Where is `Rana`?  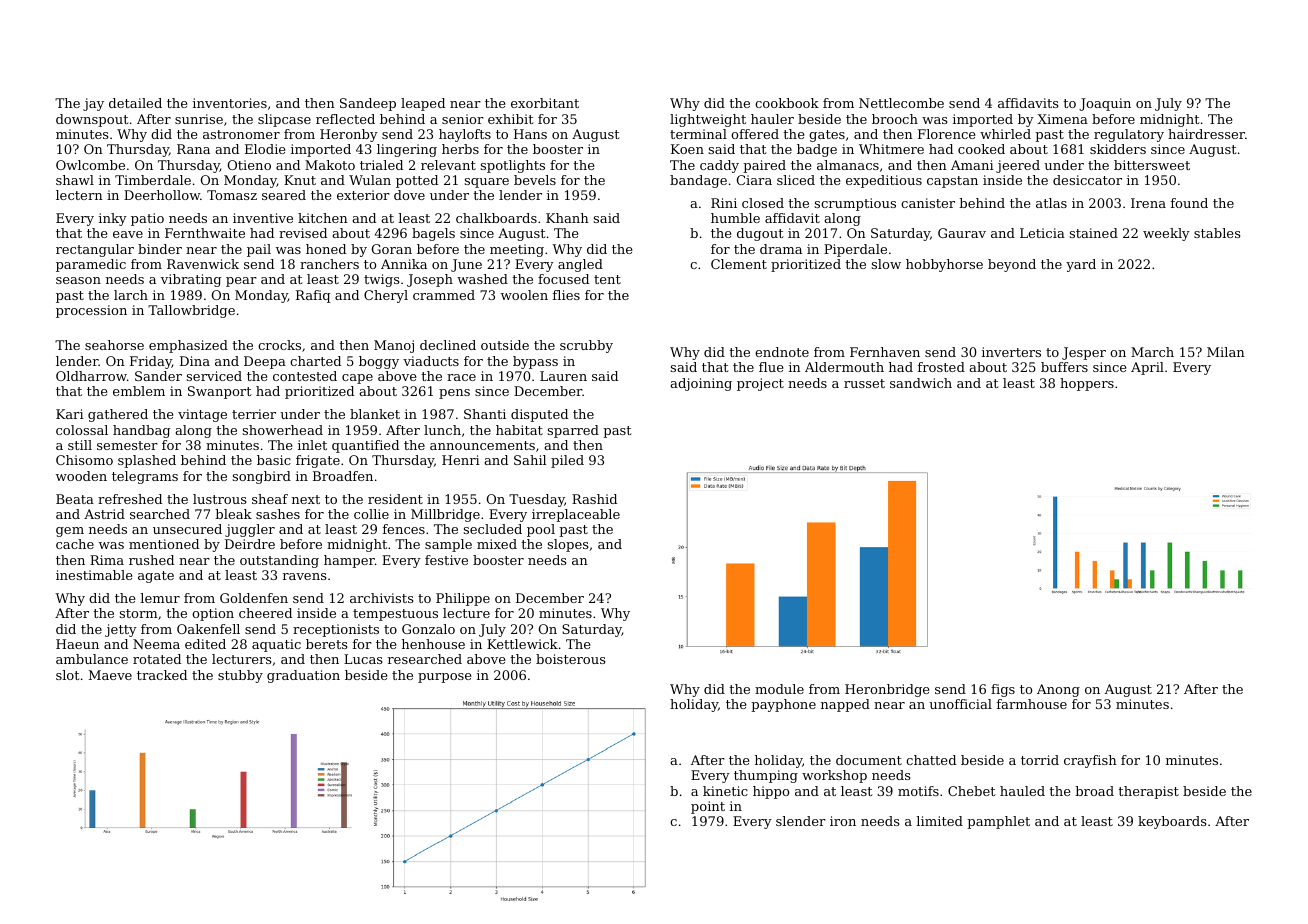 Rana is located at coordinates (193, 149).
